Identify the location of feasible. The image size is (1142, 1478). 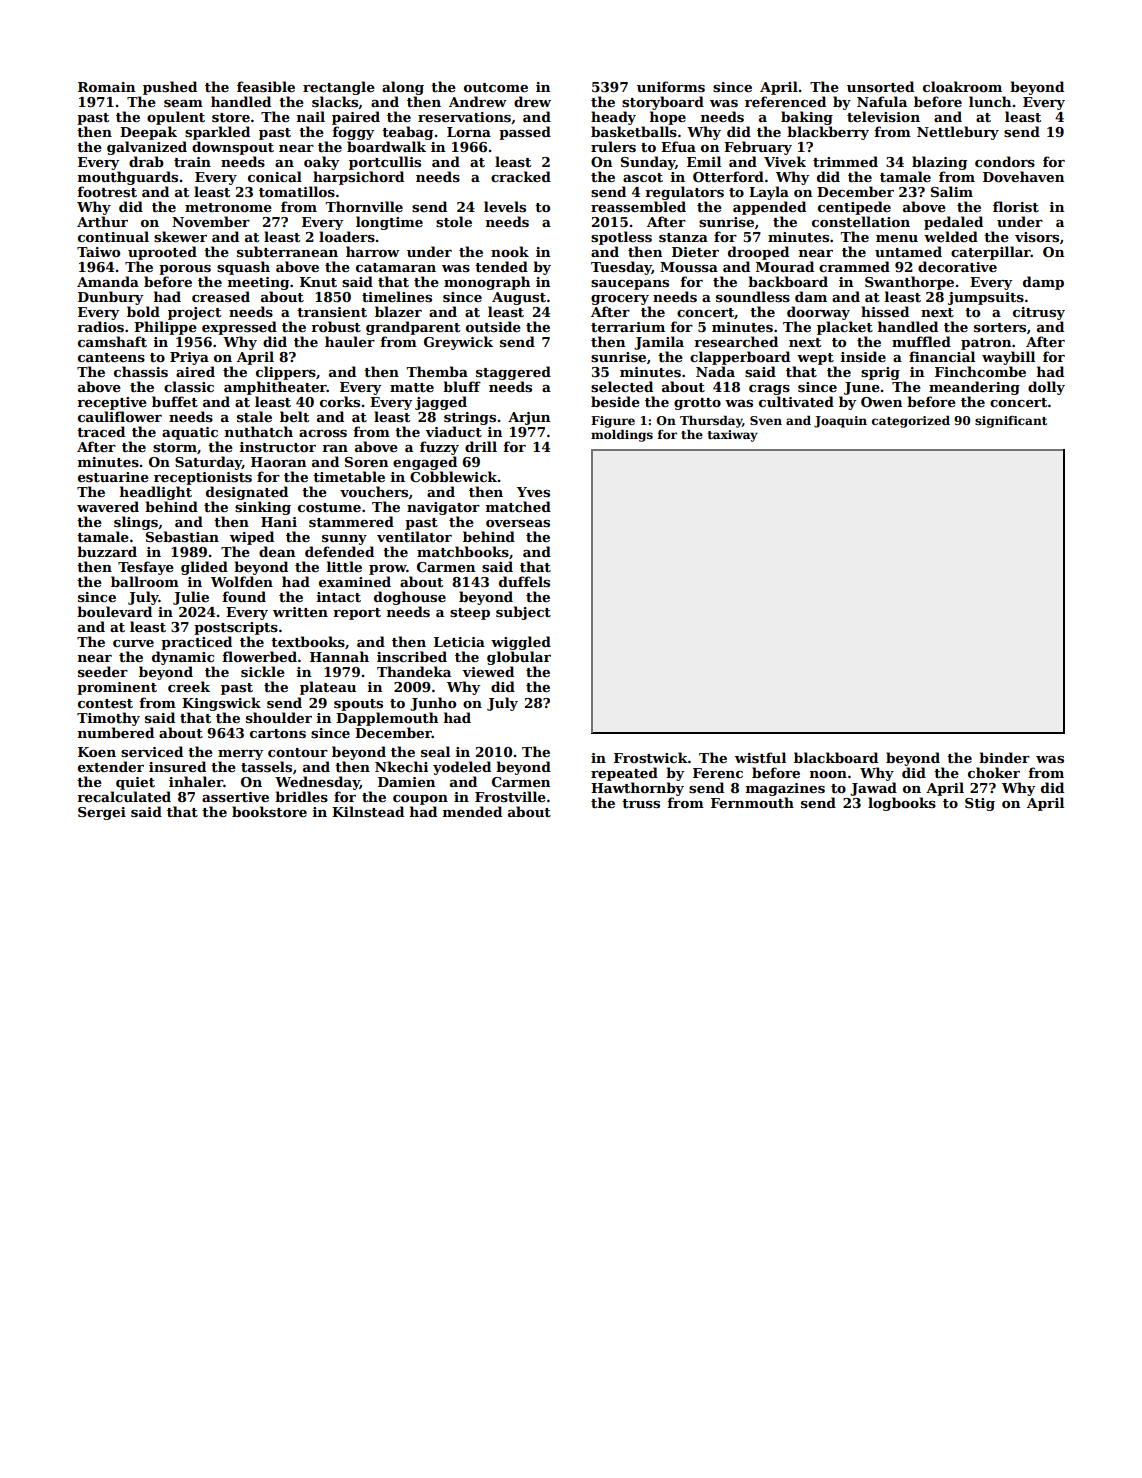
(266, 86).
